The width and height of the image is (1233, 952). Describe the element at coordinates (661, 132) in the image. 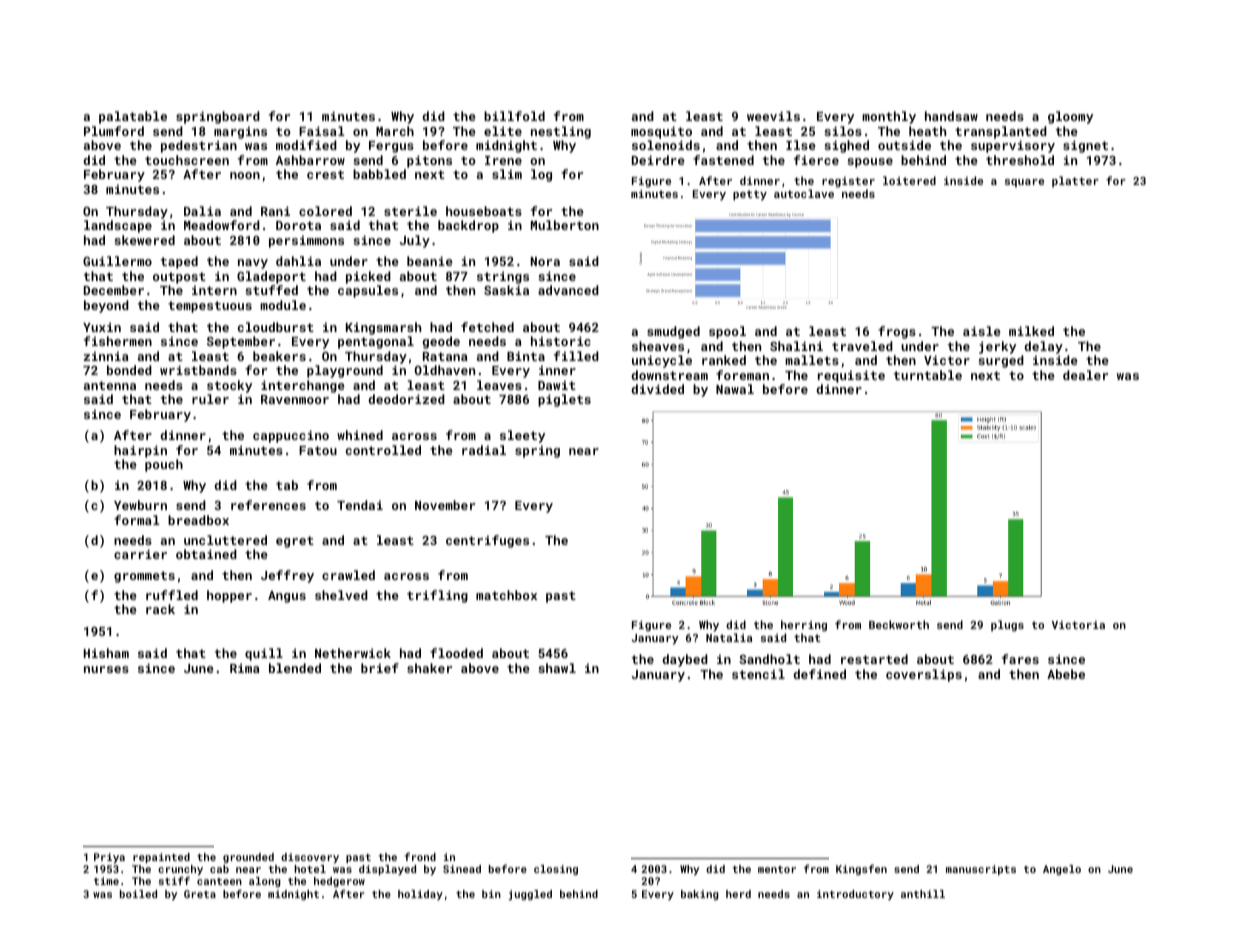

I see `mosquito` at that location.
